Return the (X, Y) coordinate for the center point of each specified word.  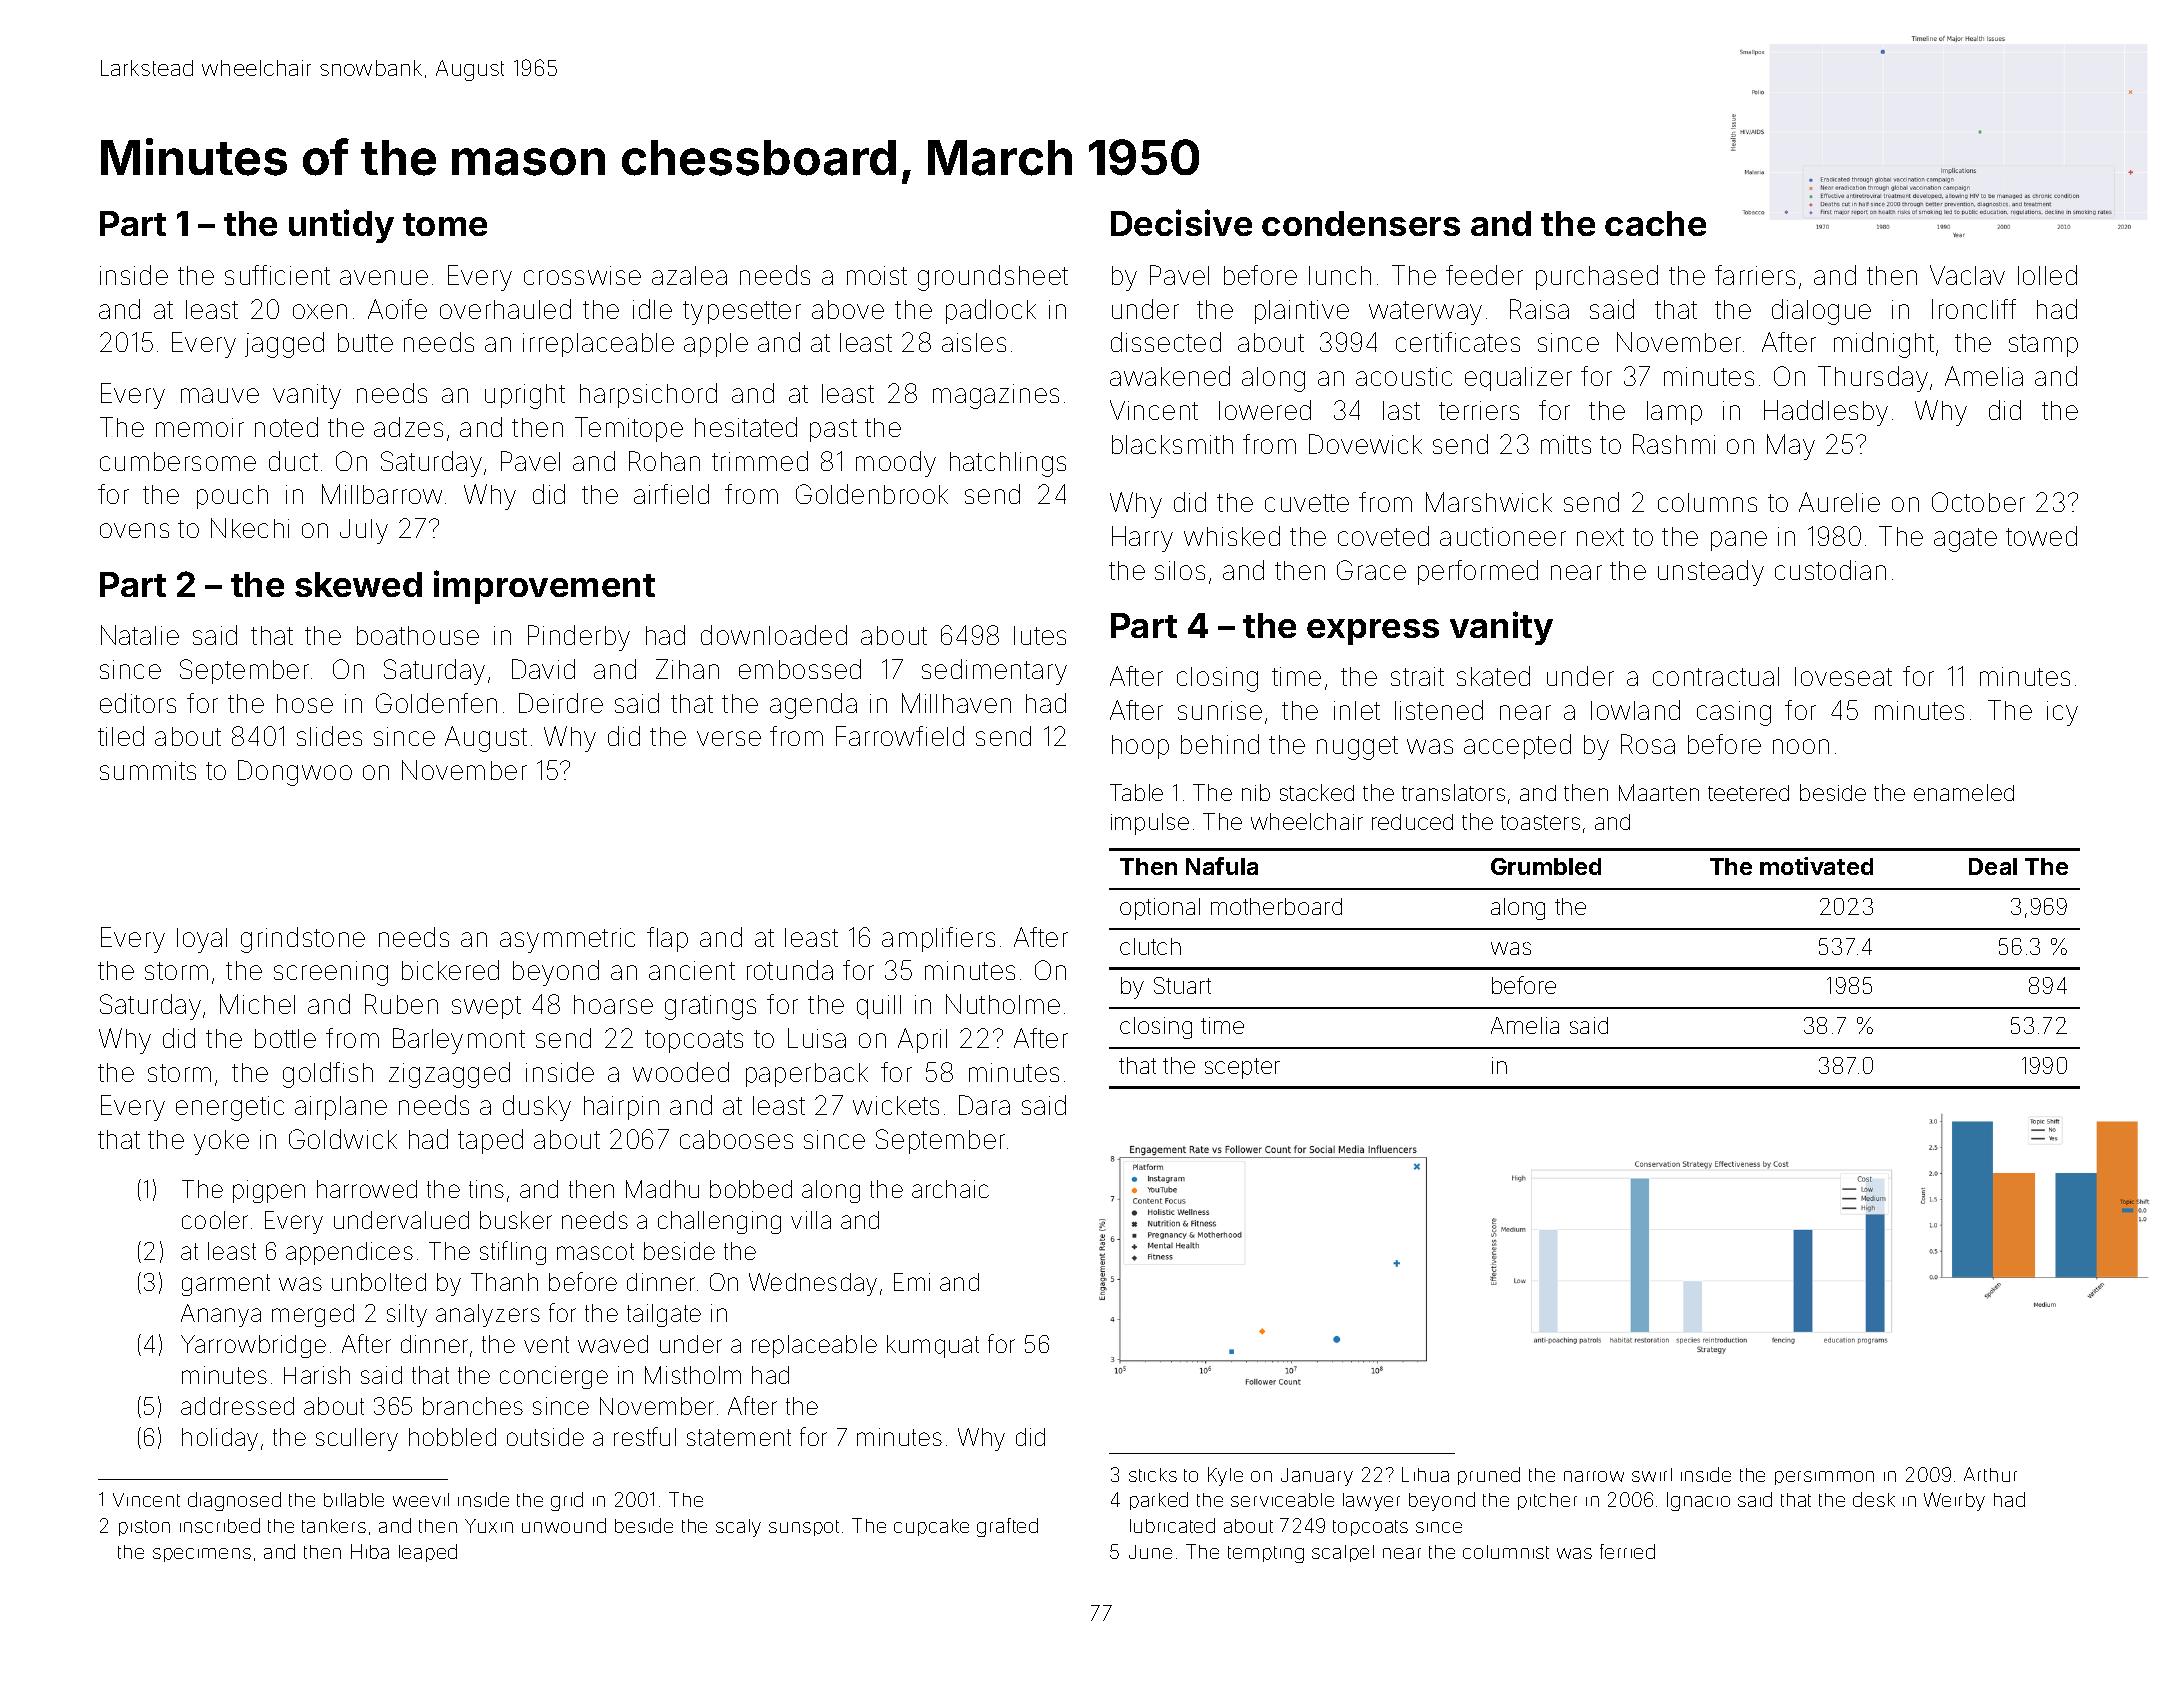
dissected (1166, 342)
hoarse (613, 1004)
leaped (428, 1553)
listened (1439, 710)
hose (305, 703)
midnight (1884, 345)
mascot (595, 1251)
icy (2062, 713)
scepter (1242, 1068)
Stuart (1182, 985)
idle (652, 309)
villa (811, 1220)
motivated (1816, 866)
